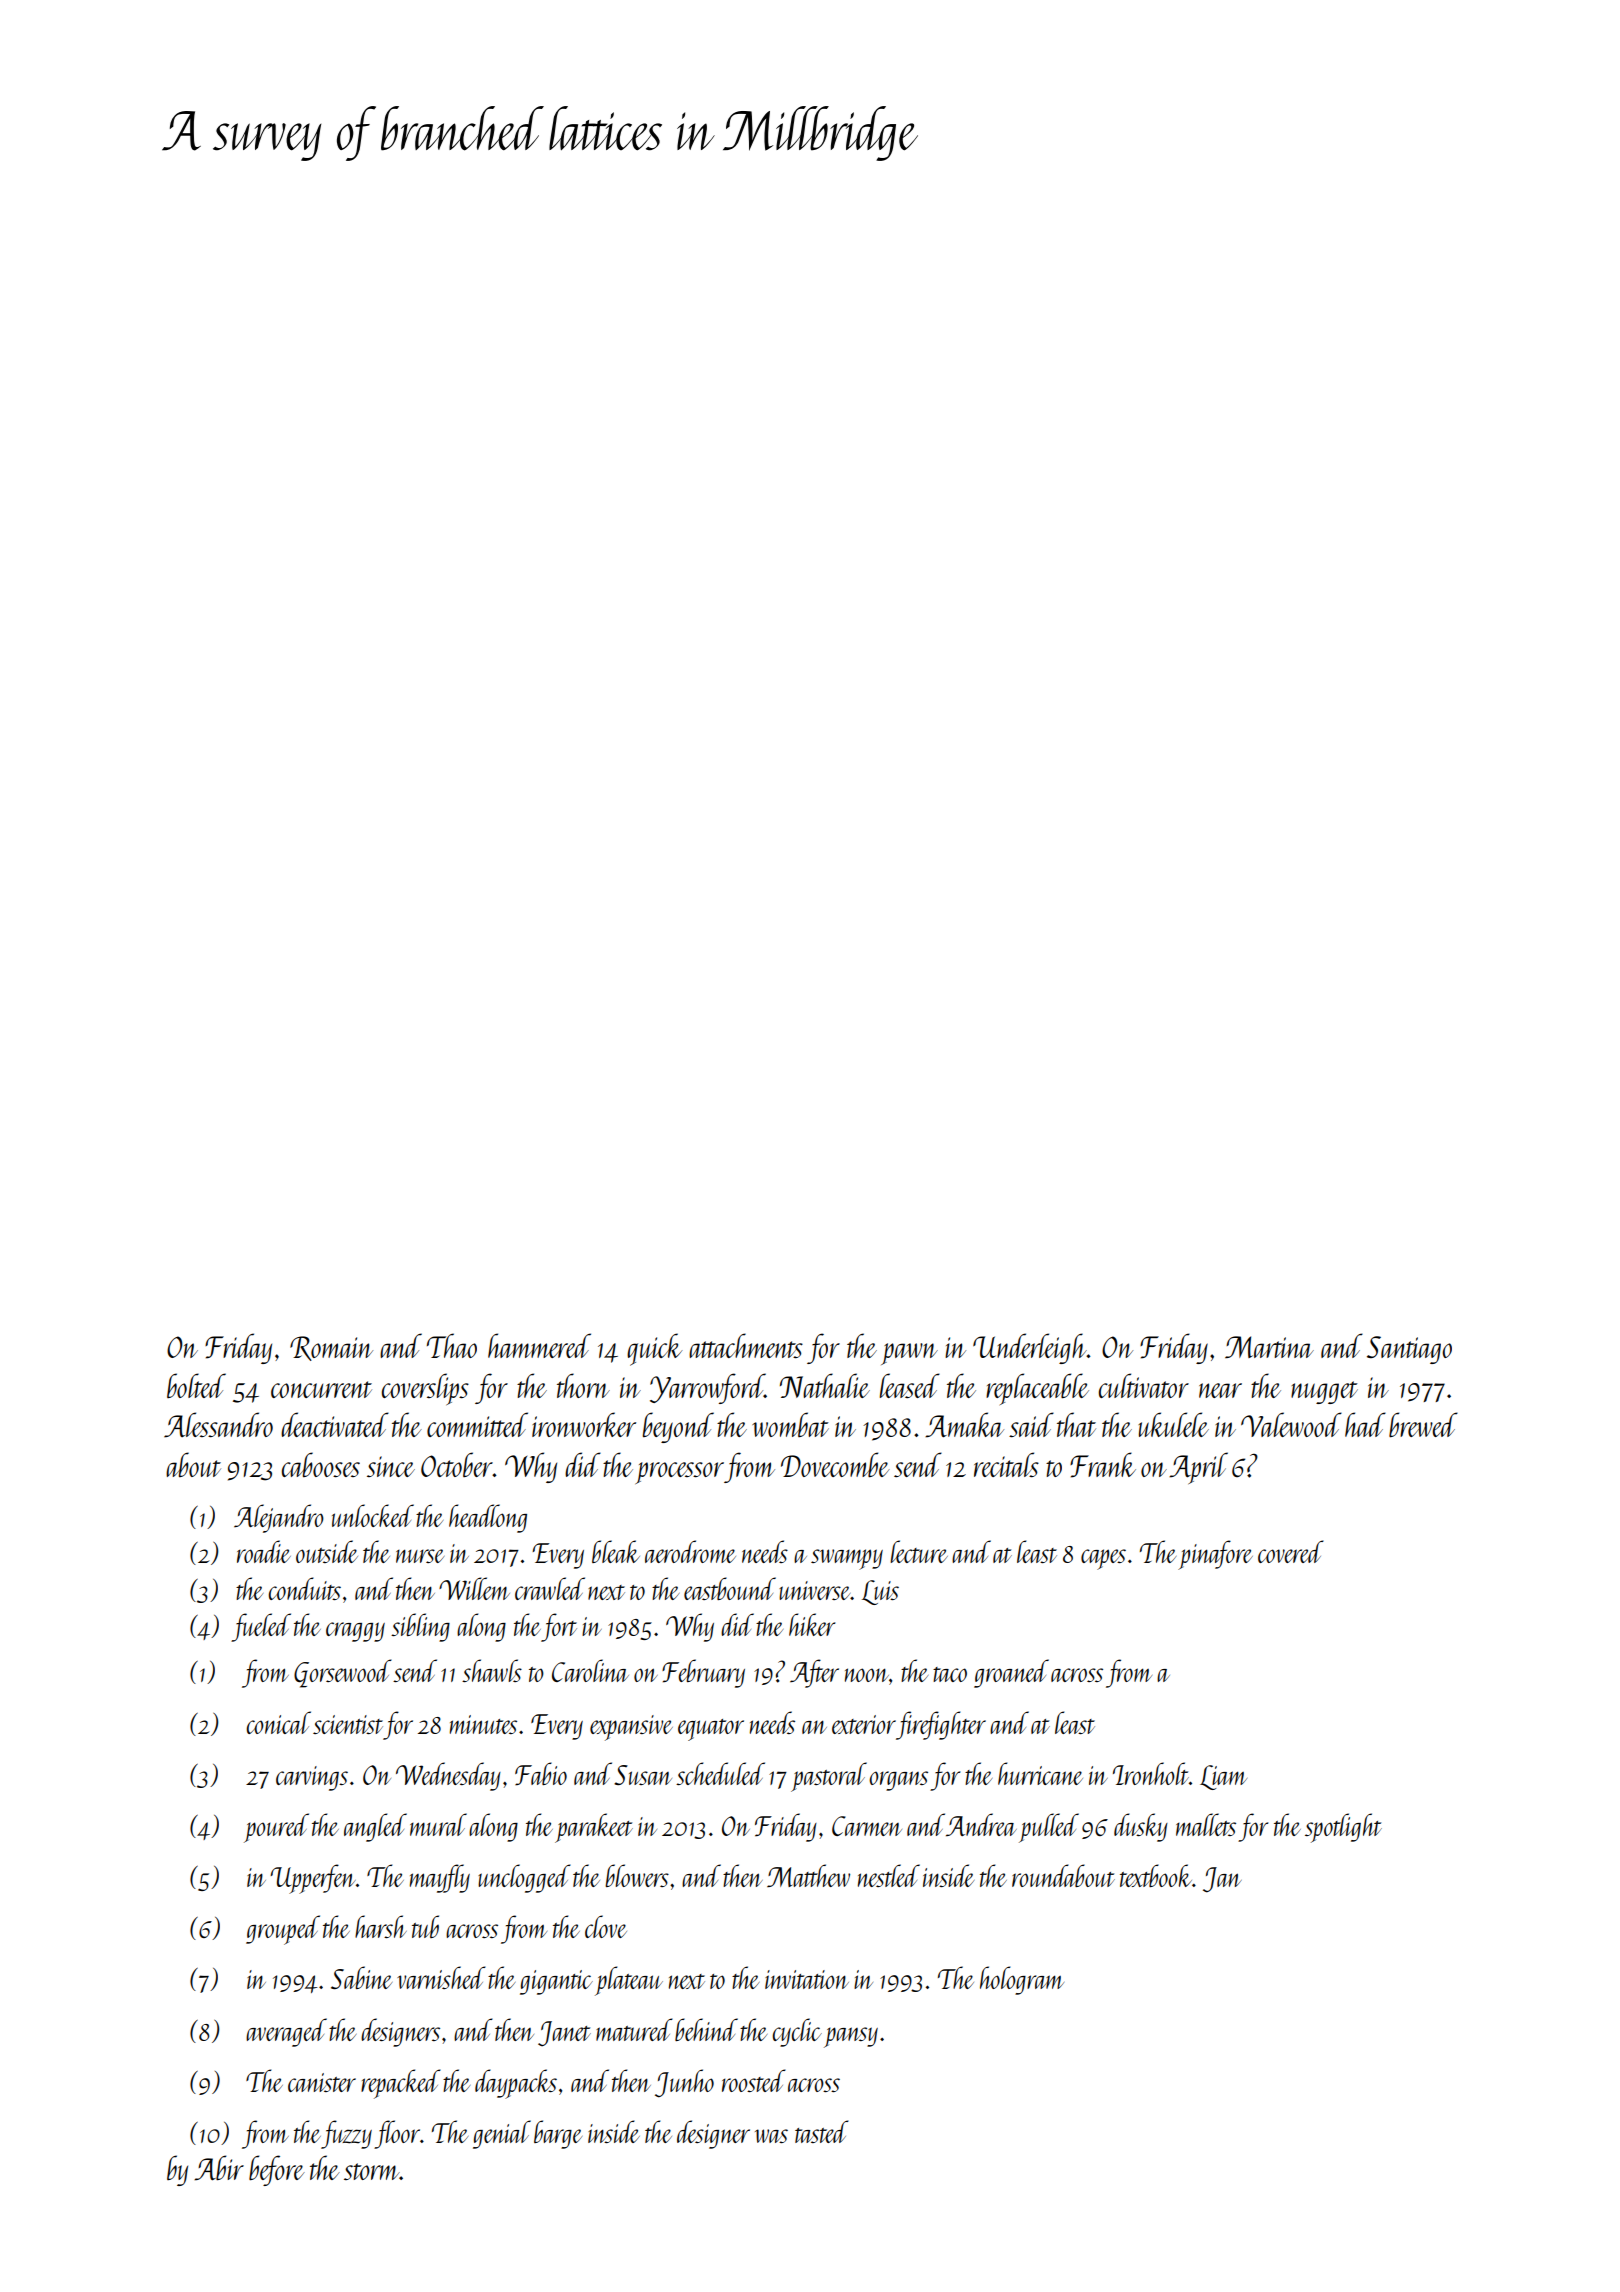 This image has height=2292, width=1620. Describe the element at coordinates (331, 1348) in the image. I see `Romain` at that location.
